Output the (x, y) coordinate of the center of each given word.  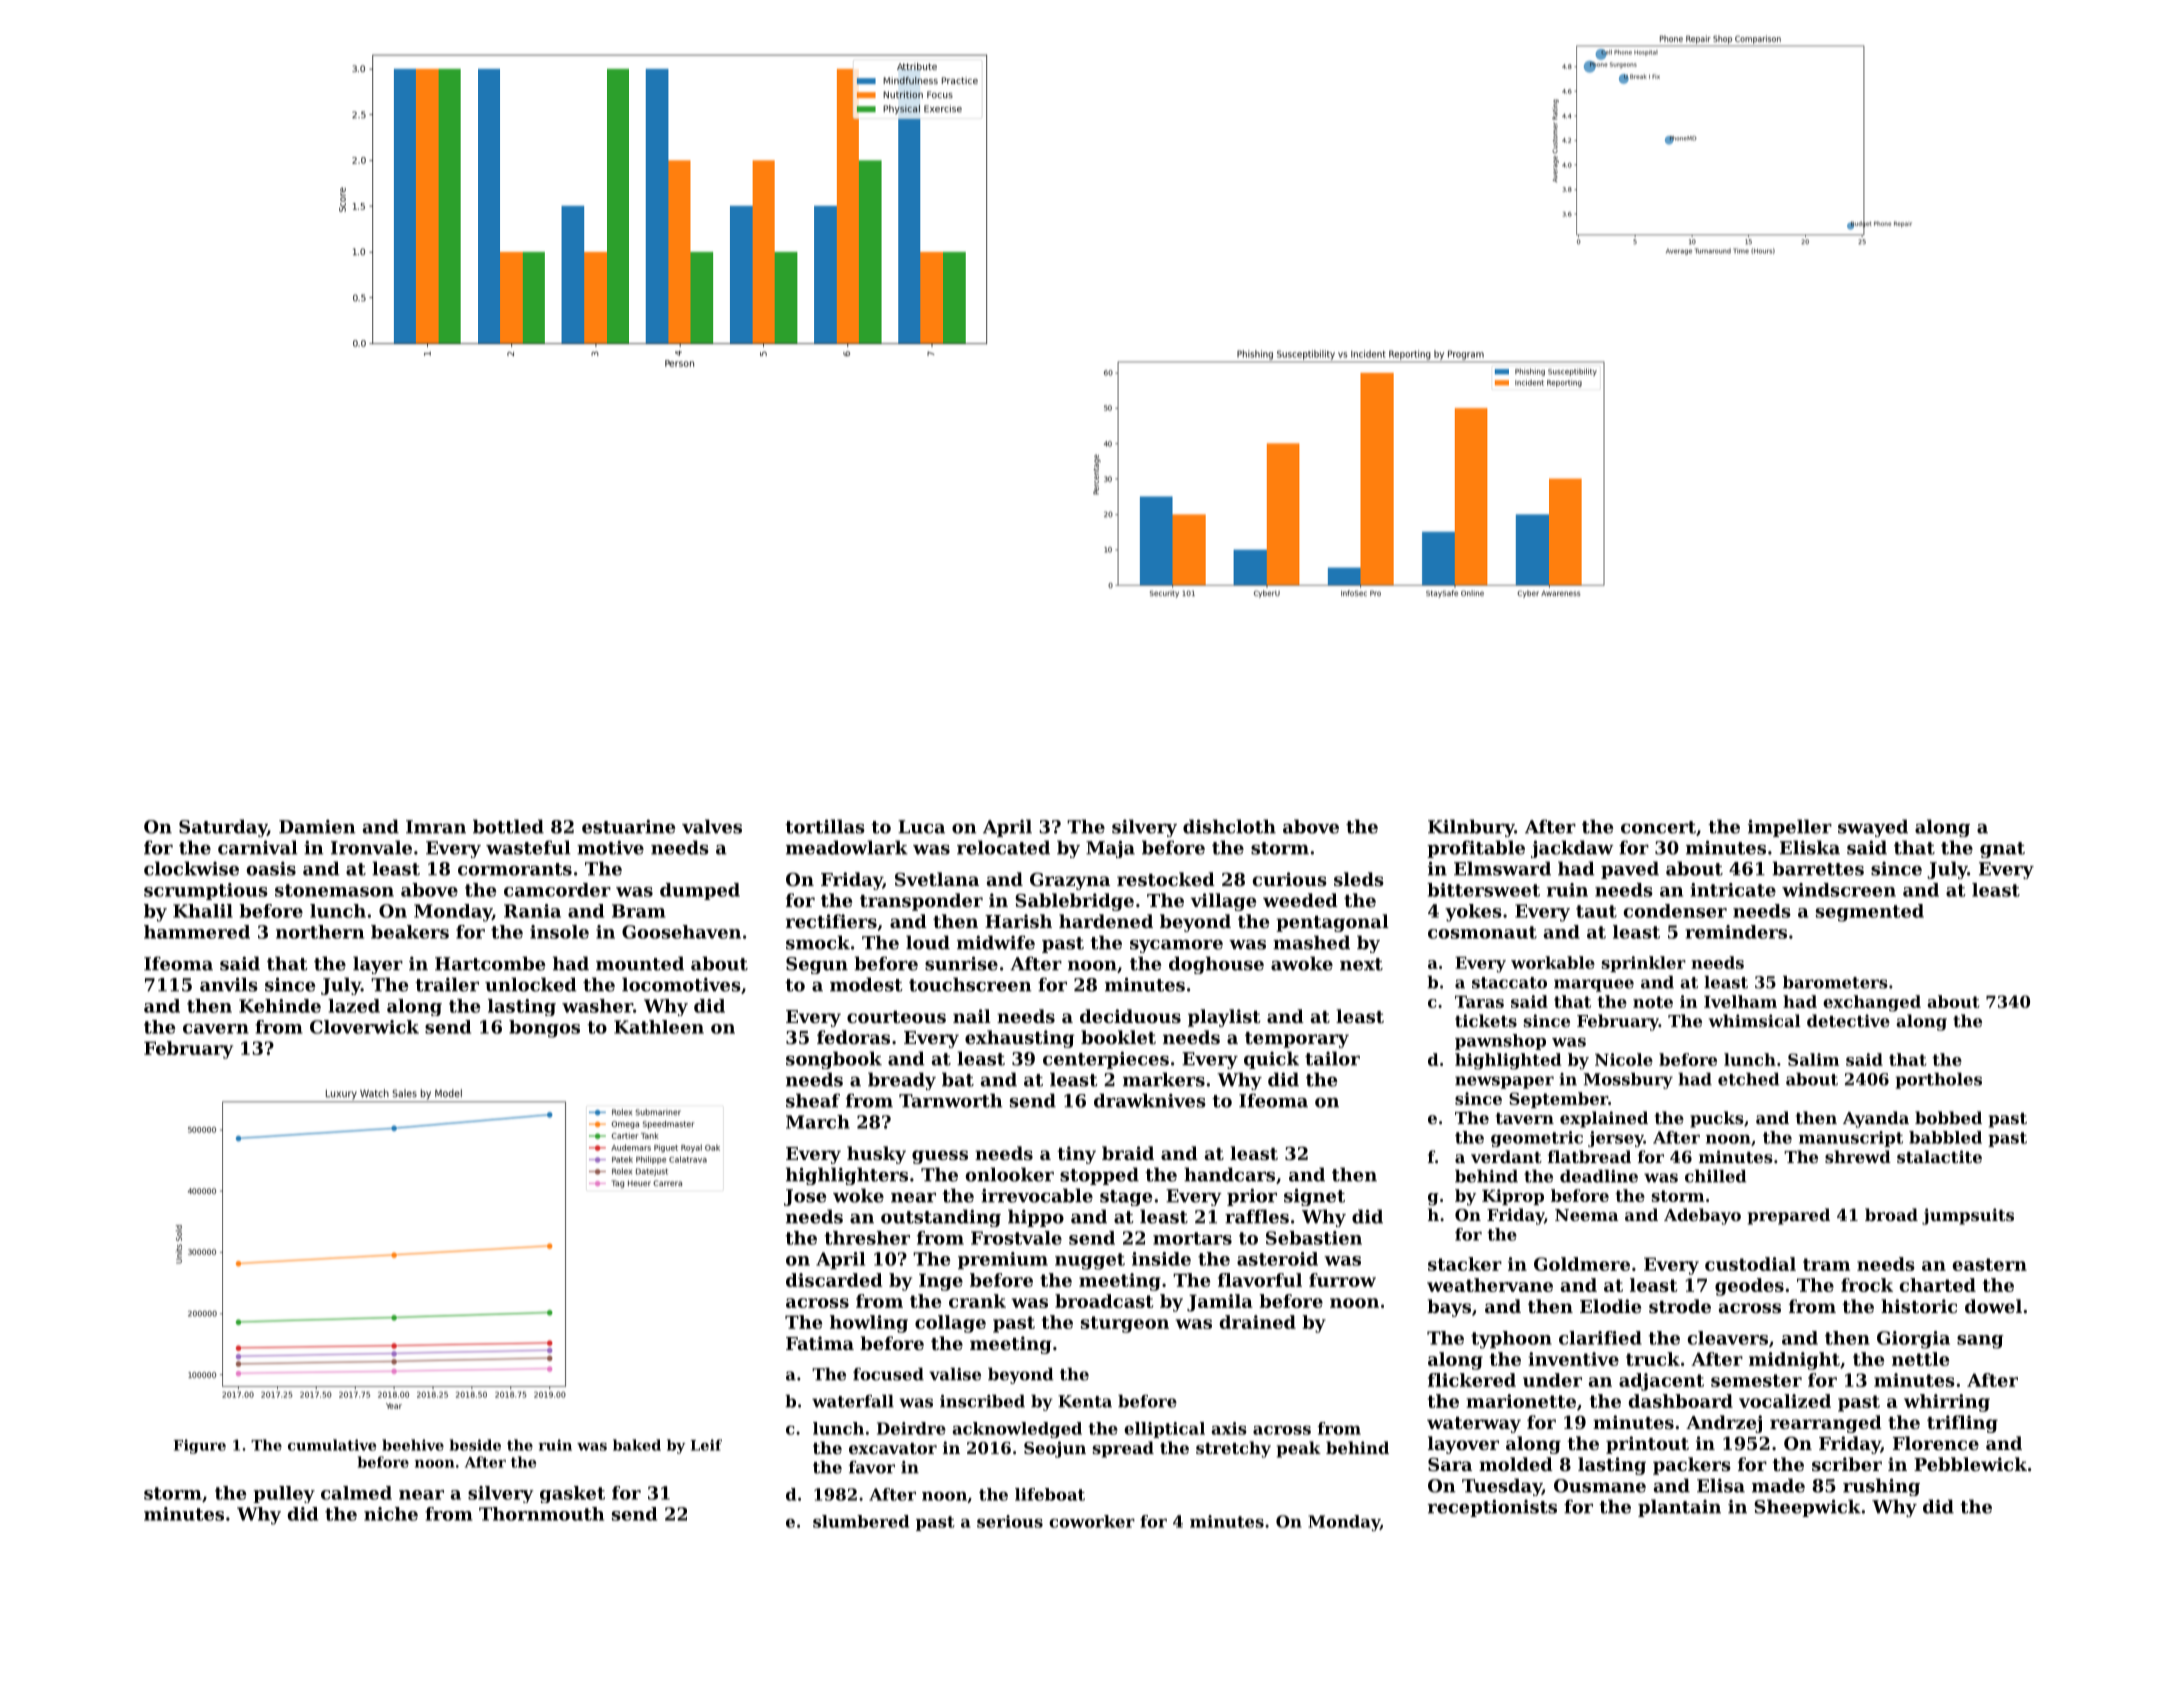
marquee (1594, 985)
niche (391, 1514)
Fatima (820, 1343)
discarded (834, 1280)
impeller (1790, 828)
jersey (1616, 1139)
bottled (508, 826)
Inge (941, 1282)
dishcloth (1229, 826)
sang (1980, 1342)
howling (869, 1324)
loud (928, 942)
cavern (216, 1029)
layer (378, 965)
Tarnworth (951, 1100)
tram (1826, 1264)
